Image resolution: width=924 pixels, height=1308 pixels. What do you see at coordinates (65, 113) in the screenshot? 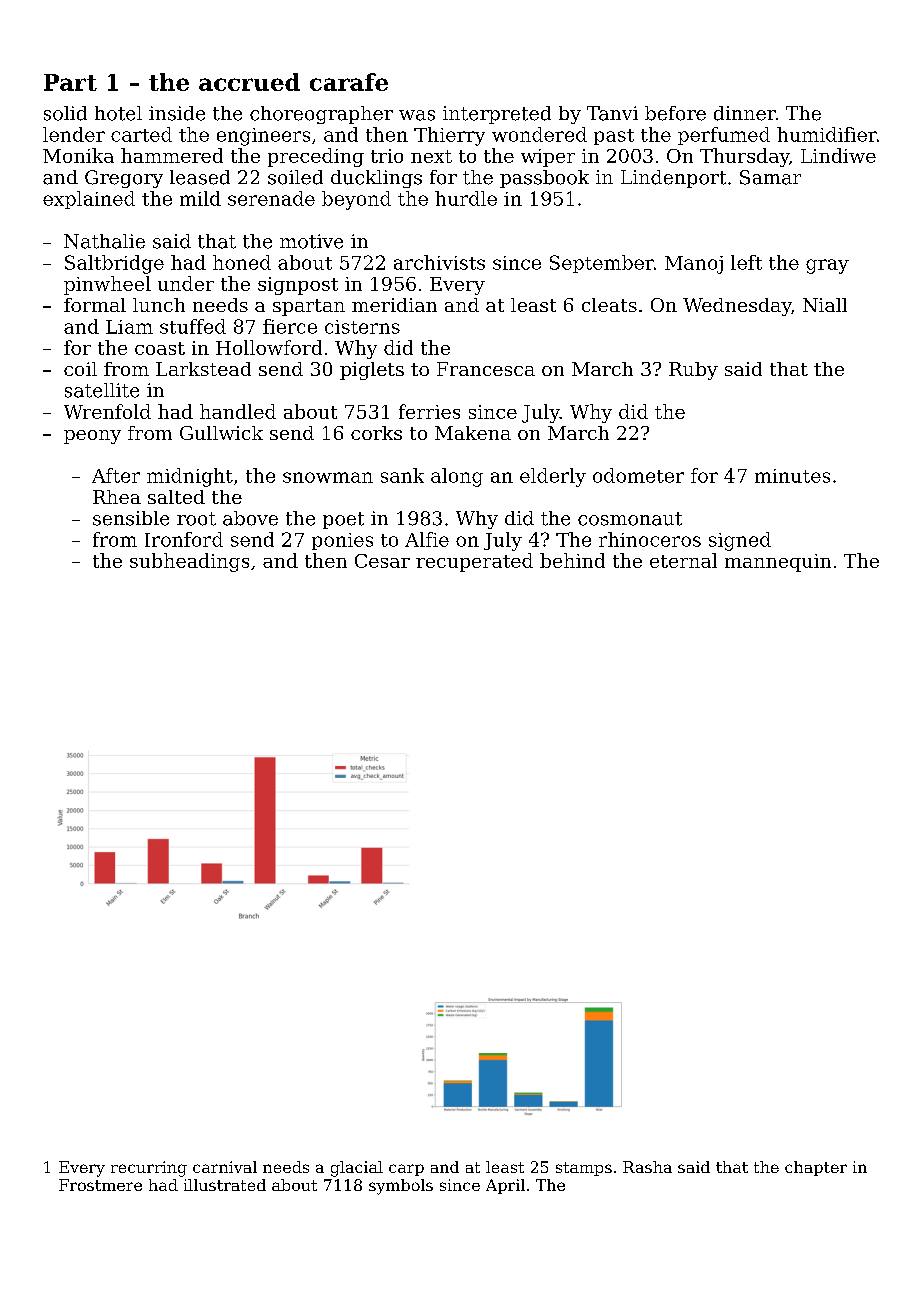
I see `solid` at bounding box center [65, 113].
